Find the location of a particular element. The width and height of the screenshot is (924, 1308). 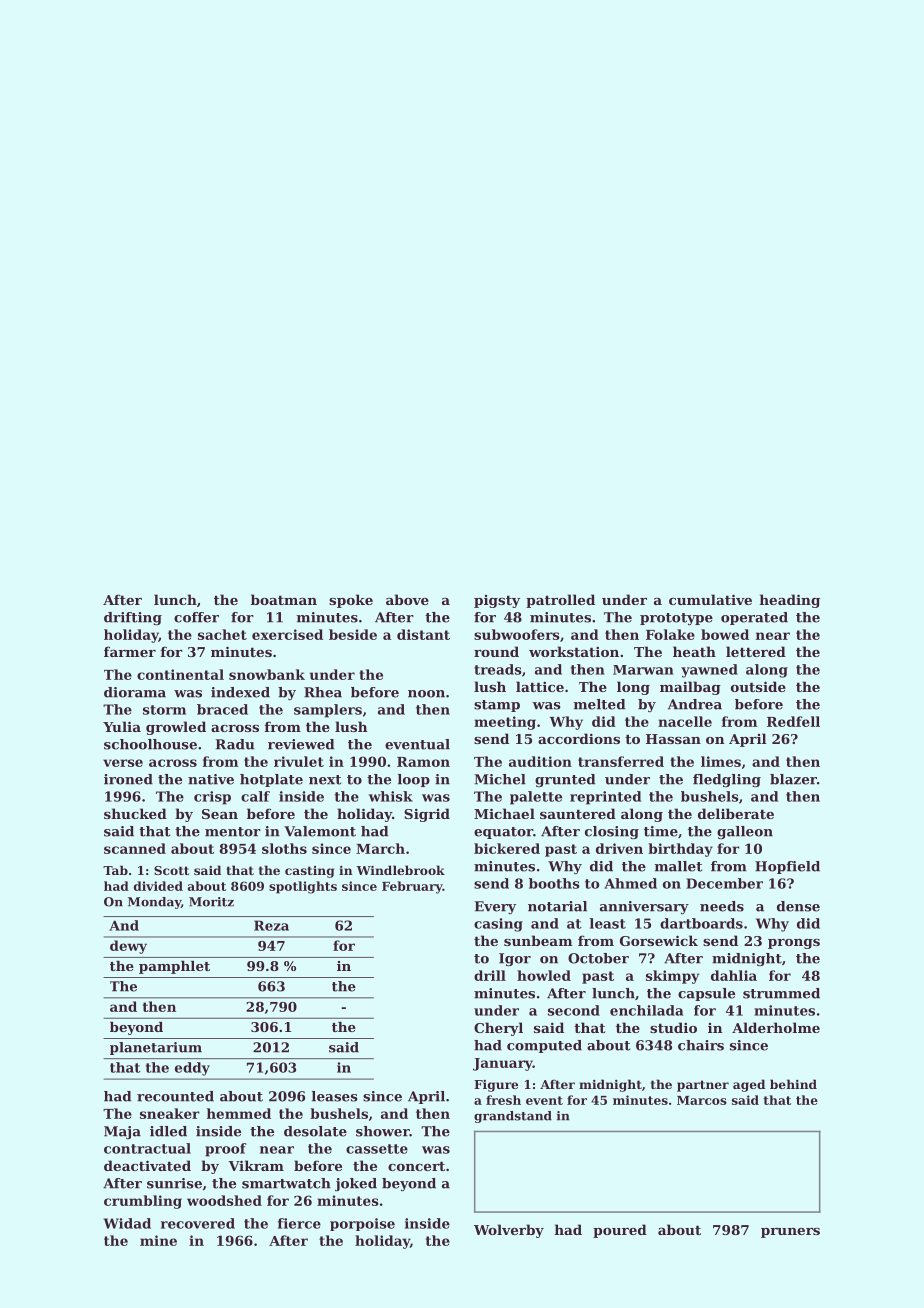

Andrea is located at coordinates (695, 704).
